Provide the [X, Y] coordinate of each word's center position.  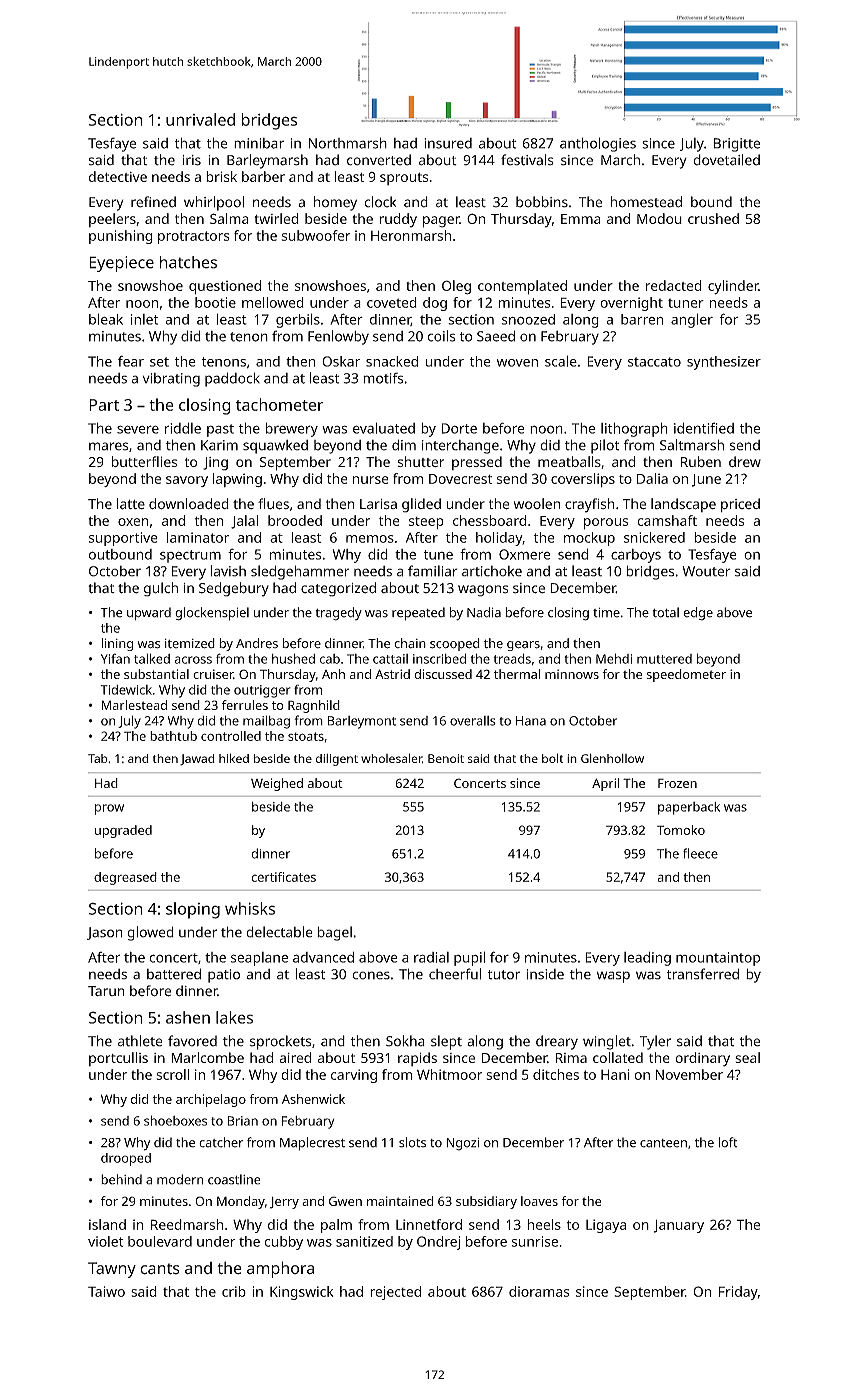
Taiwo [106, 1291]
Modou [659, 218]
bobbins [542, 202]
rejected [395, 1293]
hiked [234, 758]
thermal [517, 674]
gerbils [298, 320]
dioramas [539, 1291]
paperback [689, 808]
